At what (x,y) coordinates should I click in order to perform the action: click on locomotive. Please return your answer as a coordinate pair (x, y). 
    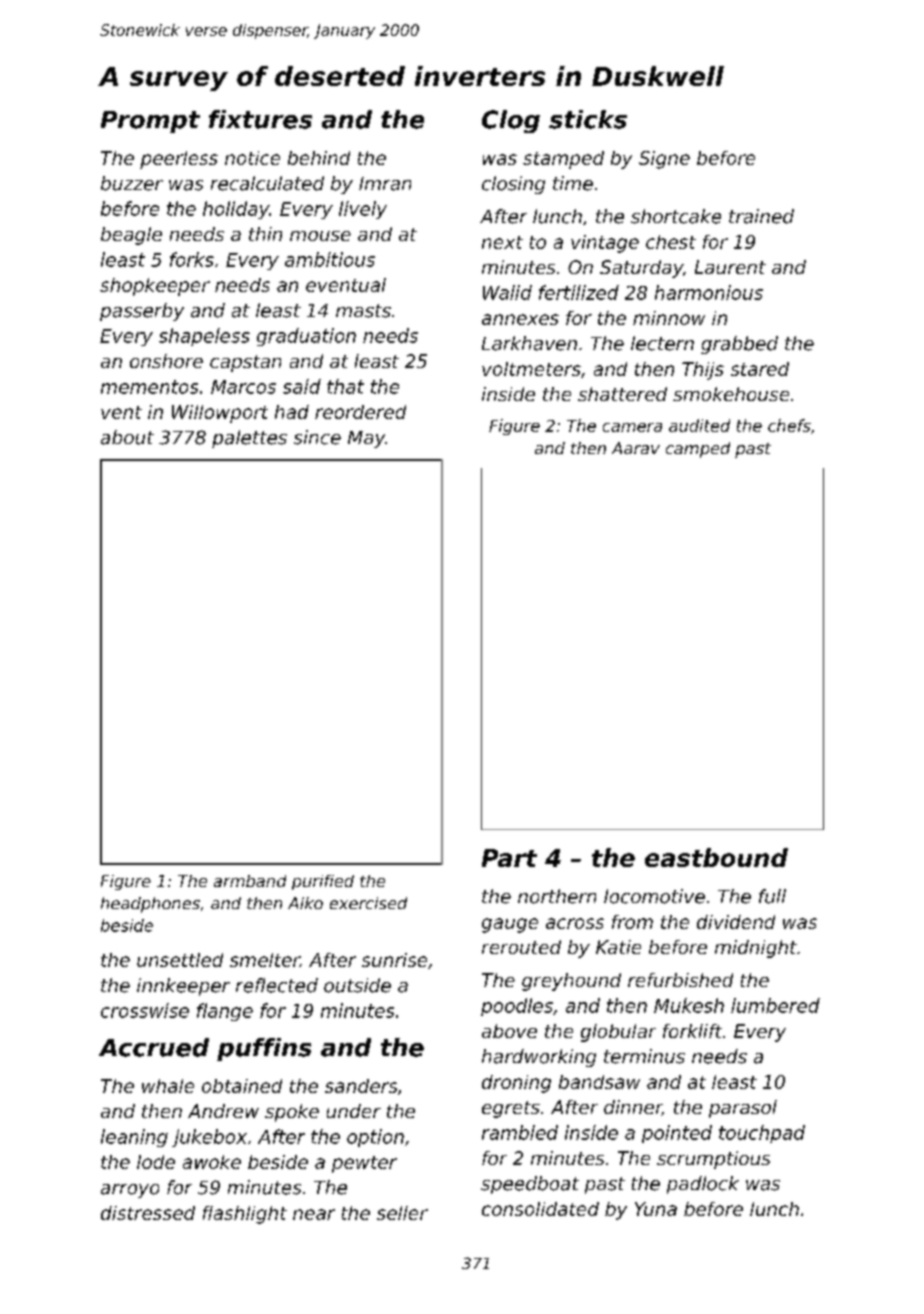
    Looking at the image, I should click on (654, 896).
